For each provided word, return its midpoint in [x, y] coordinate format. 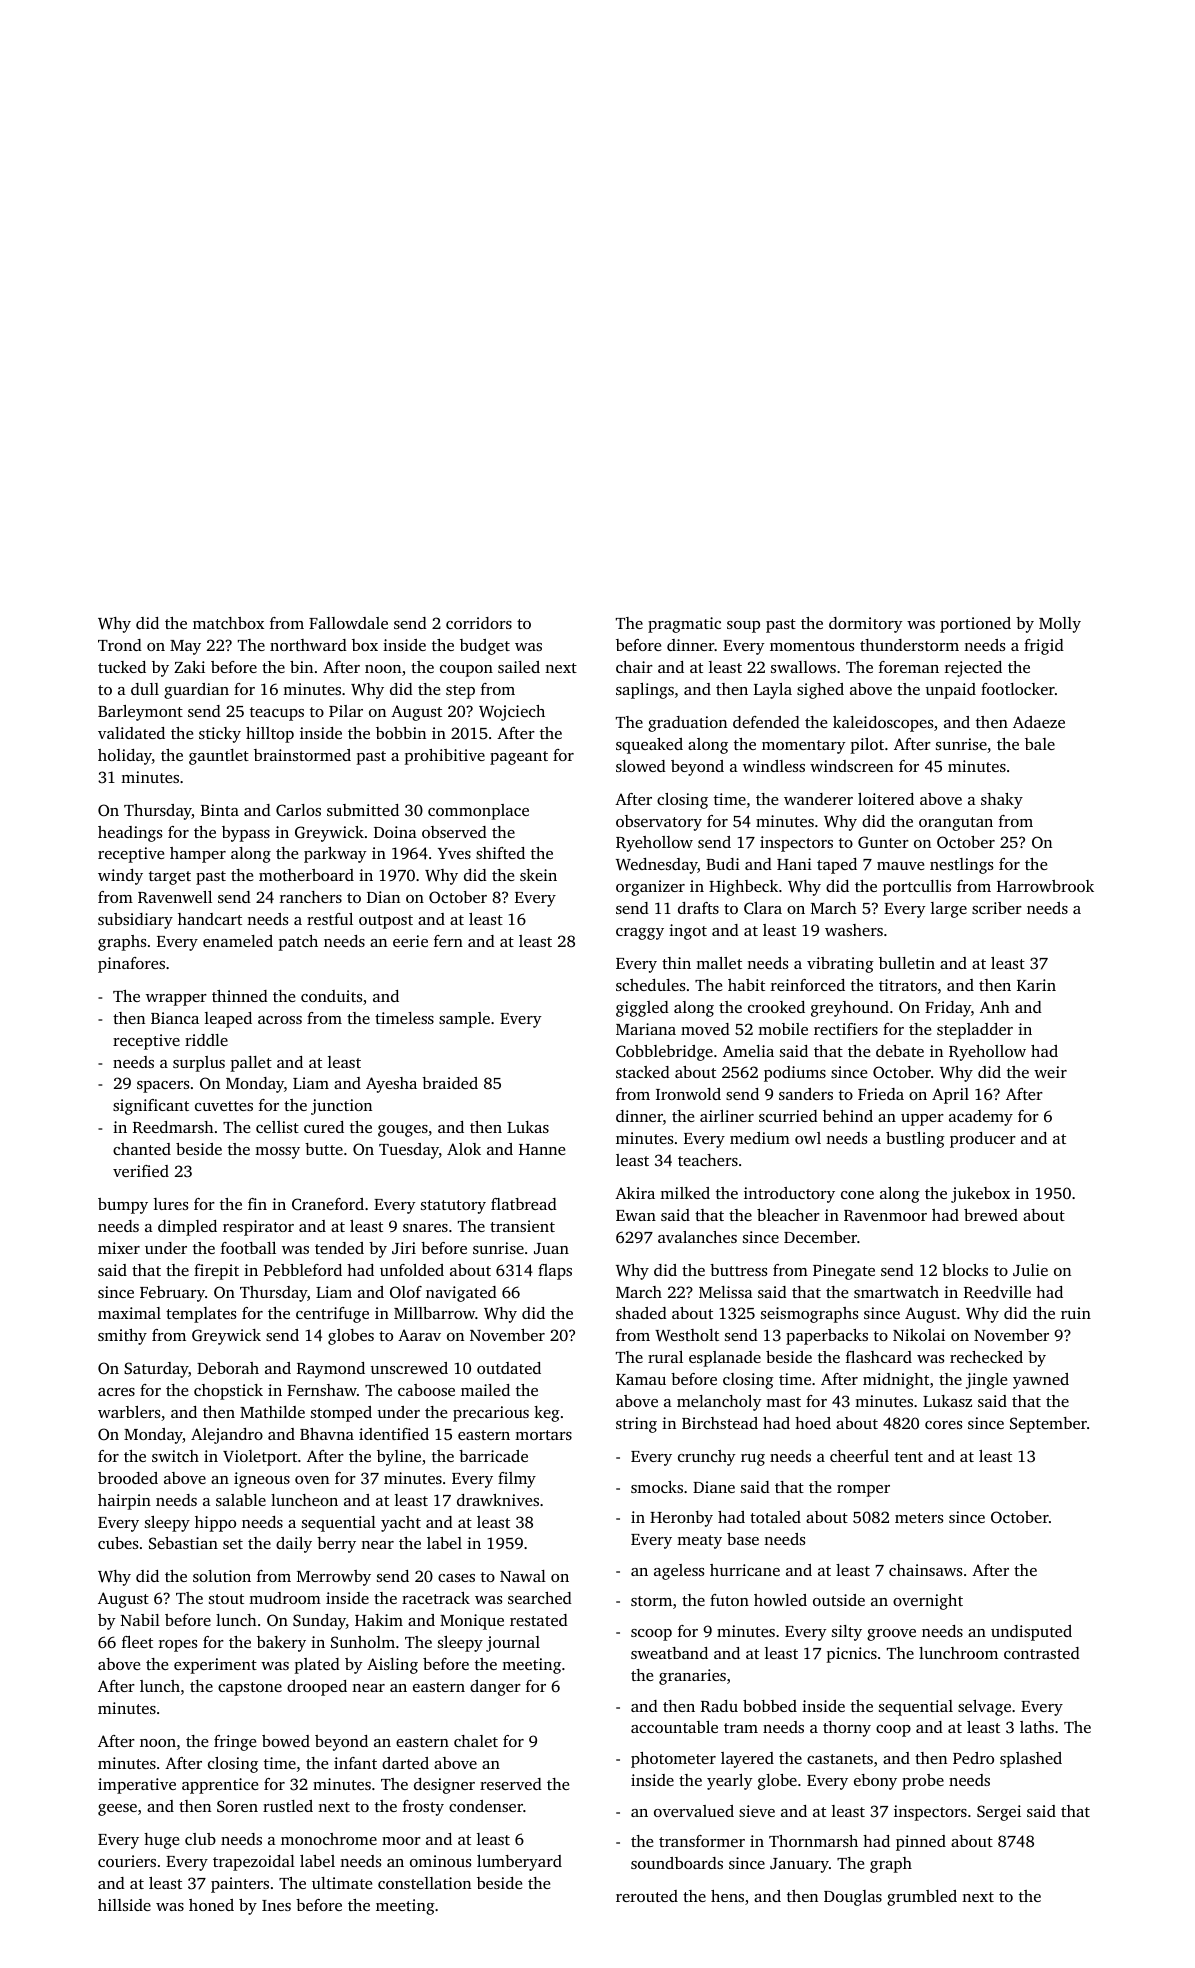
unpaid [950, 691]
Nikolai [919, 1335]
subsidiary [135, 921]
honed [211, 1905]
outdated [509, 1368]
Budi [723, 864]
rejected [973, 669]
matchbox [228, 623]
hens [727, 1896]
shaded [641, 1313]
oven [312, 1480]
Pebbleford [303, 1270]
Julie [1030, 1270]
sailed [519, 667]
